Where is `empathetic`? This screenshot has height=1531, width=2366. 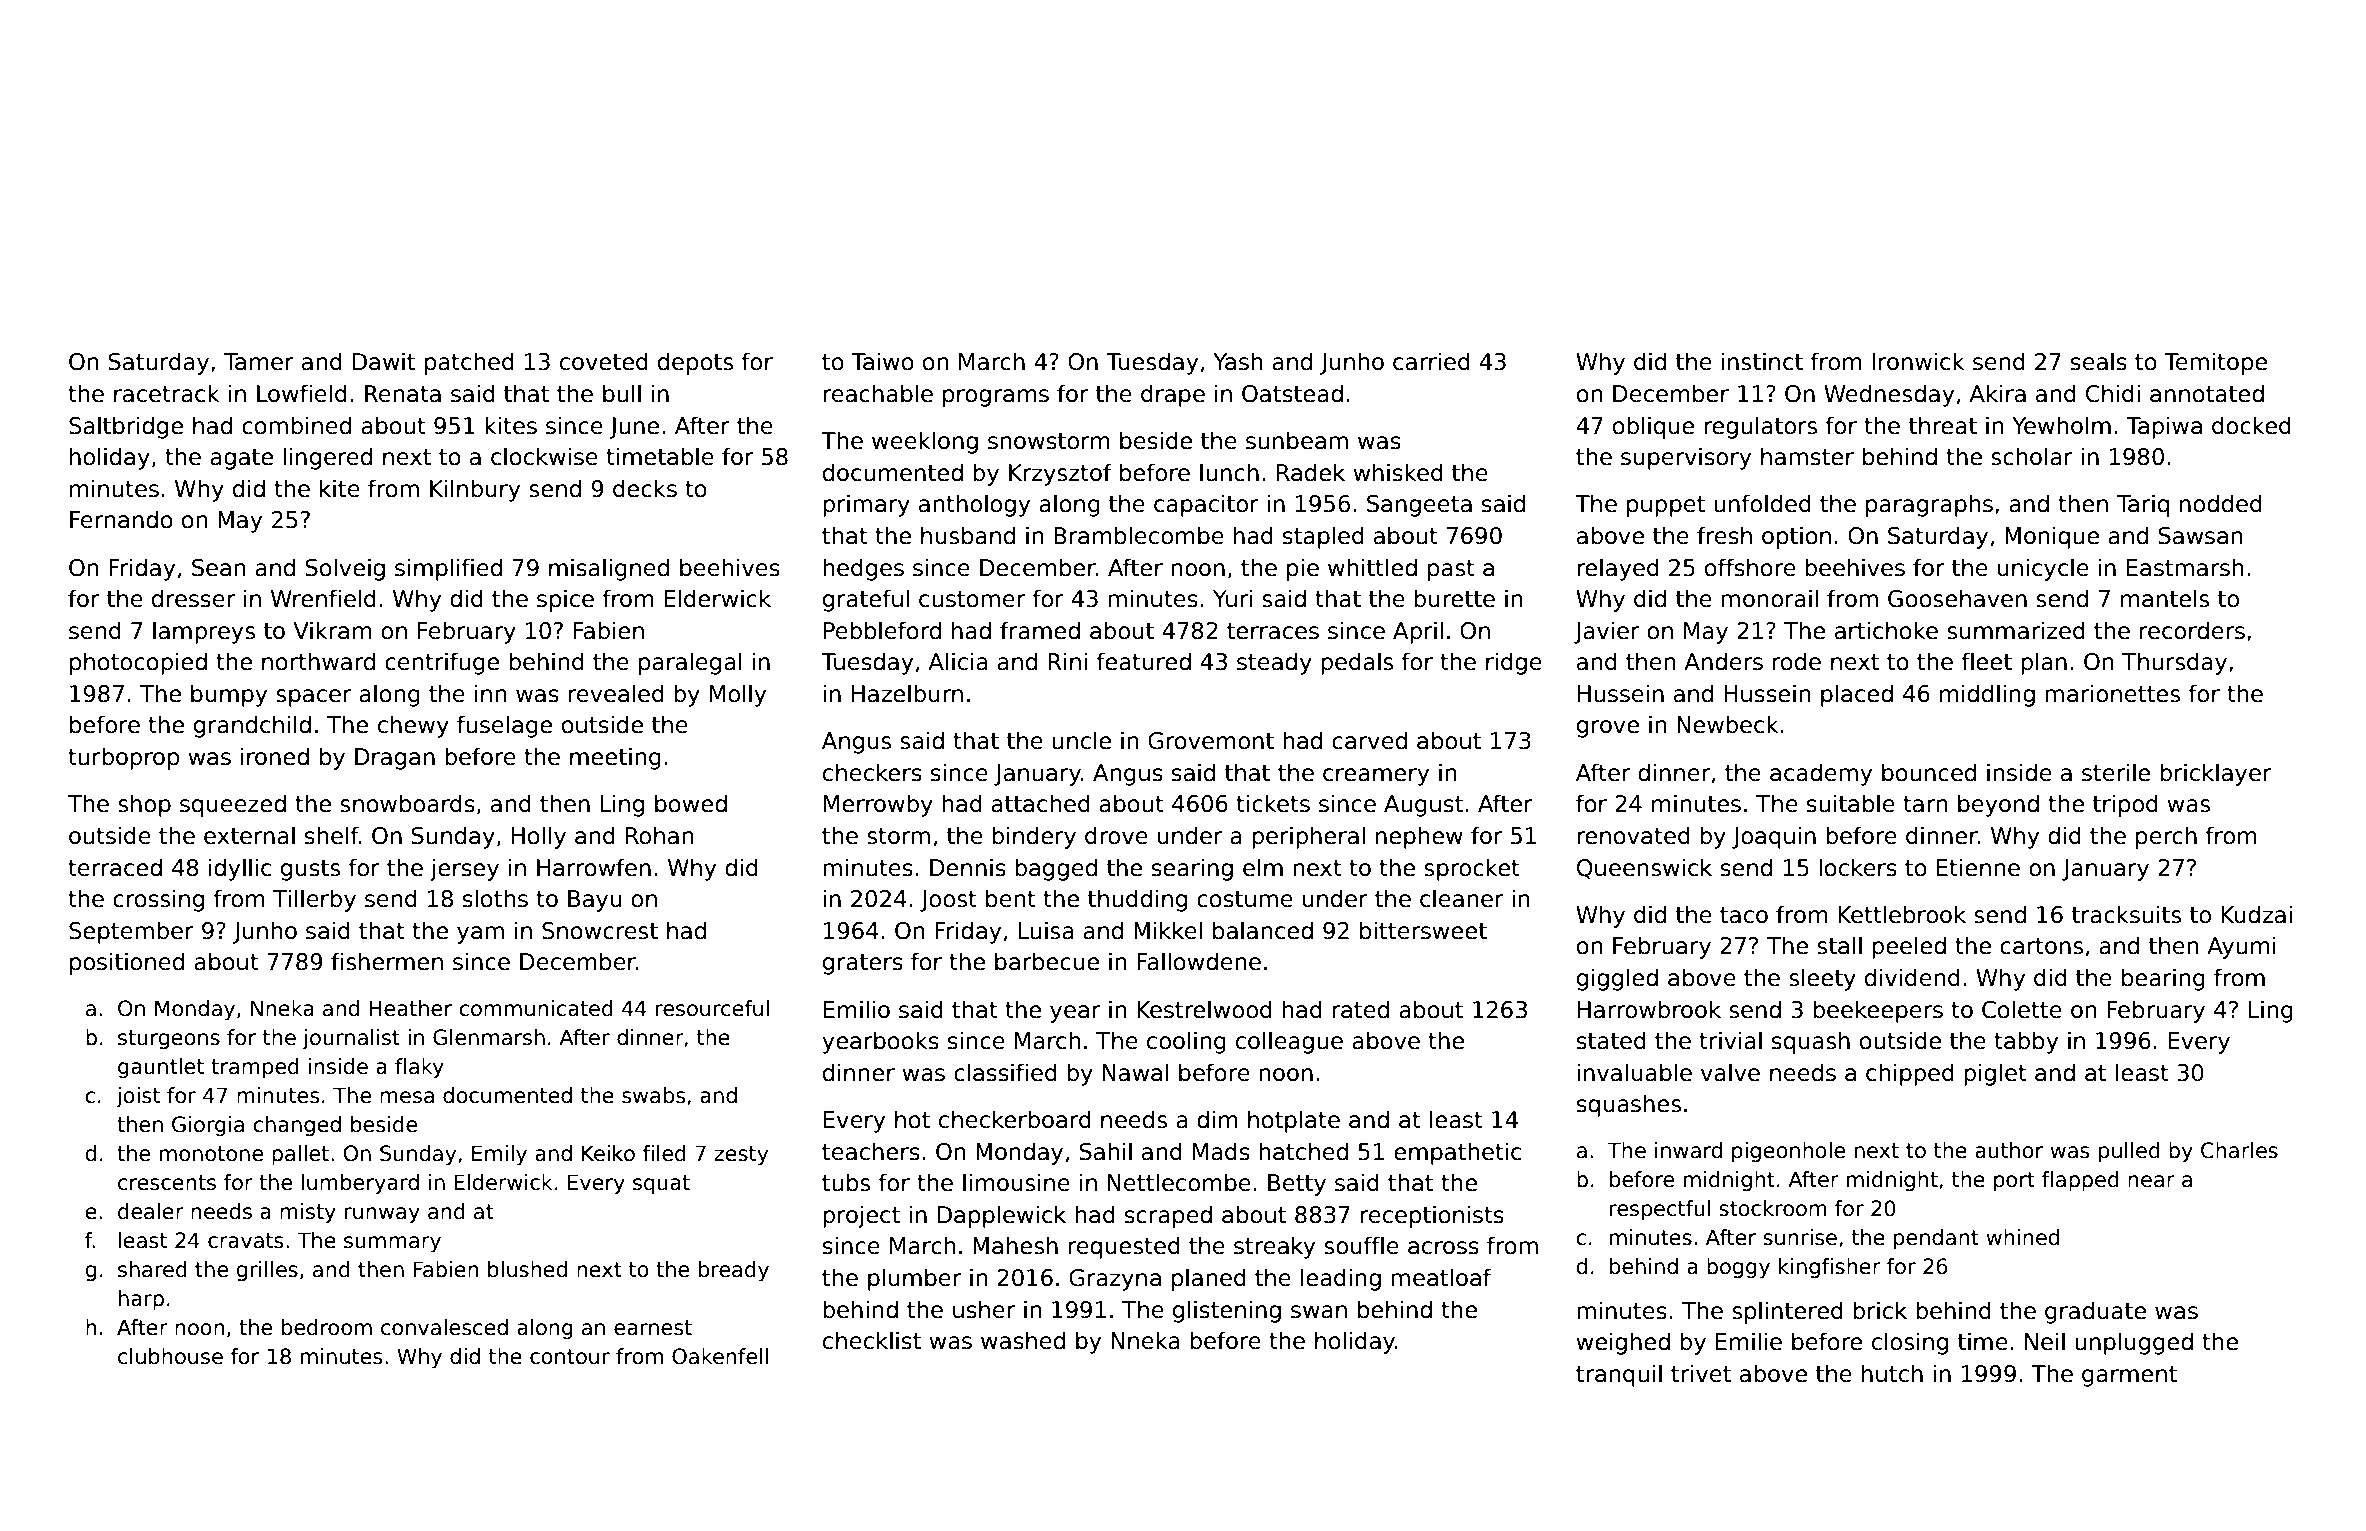
empathetic is located at coordinates (1457, 1153).
